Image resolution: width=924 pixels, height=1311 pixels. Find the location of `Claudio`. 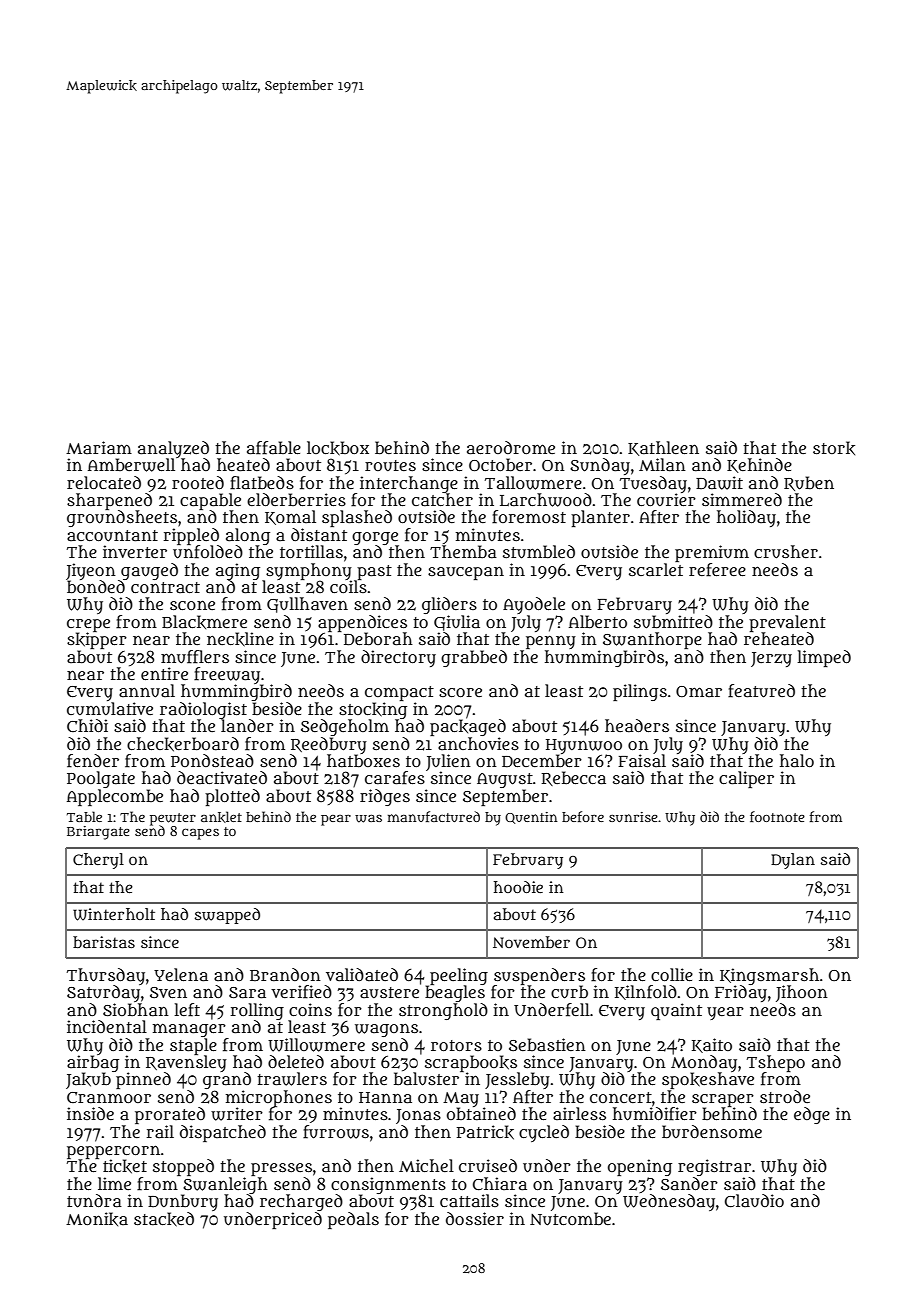

Claudio is located at coordinates (754, 1200).
